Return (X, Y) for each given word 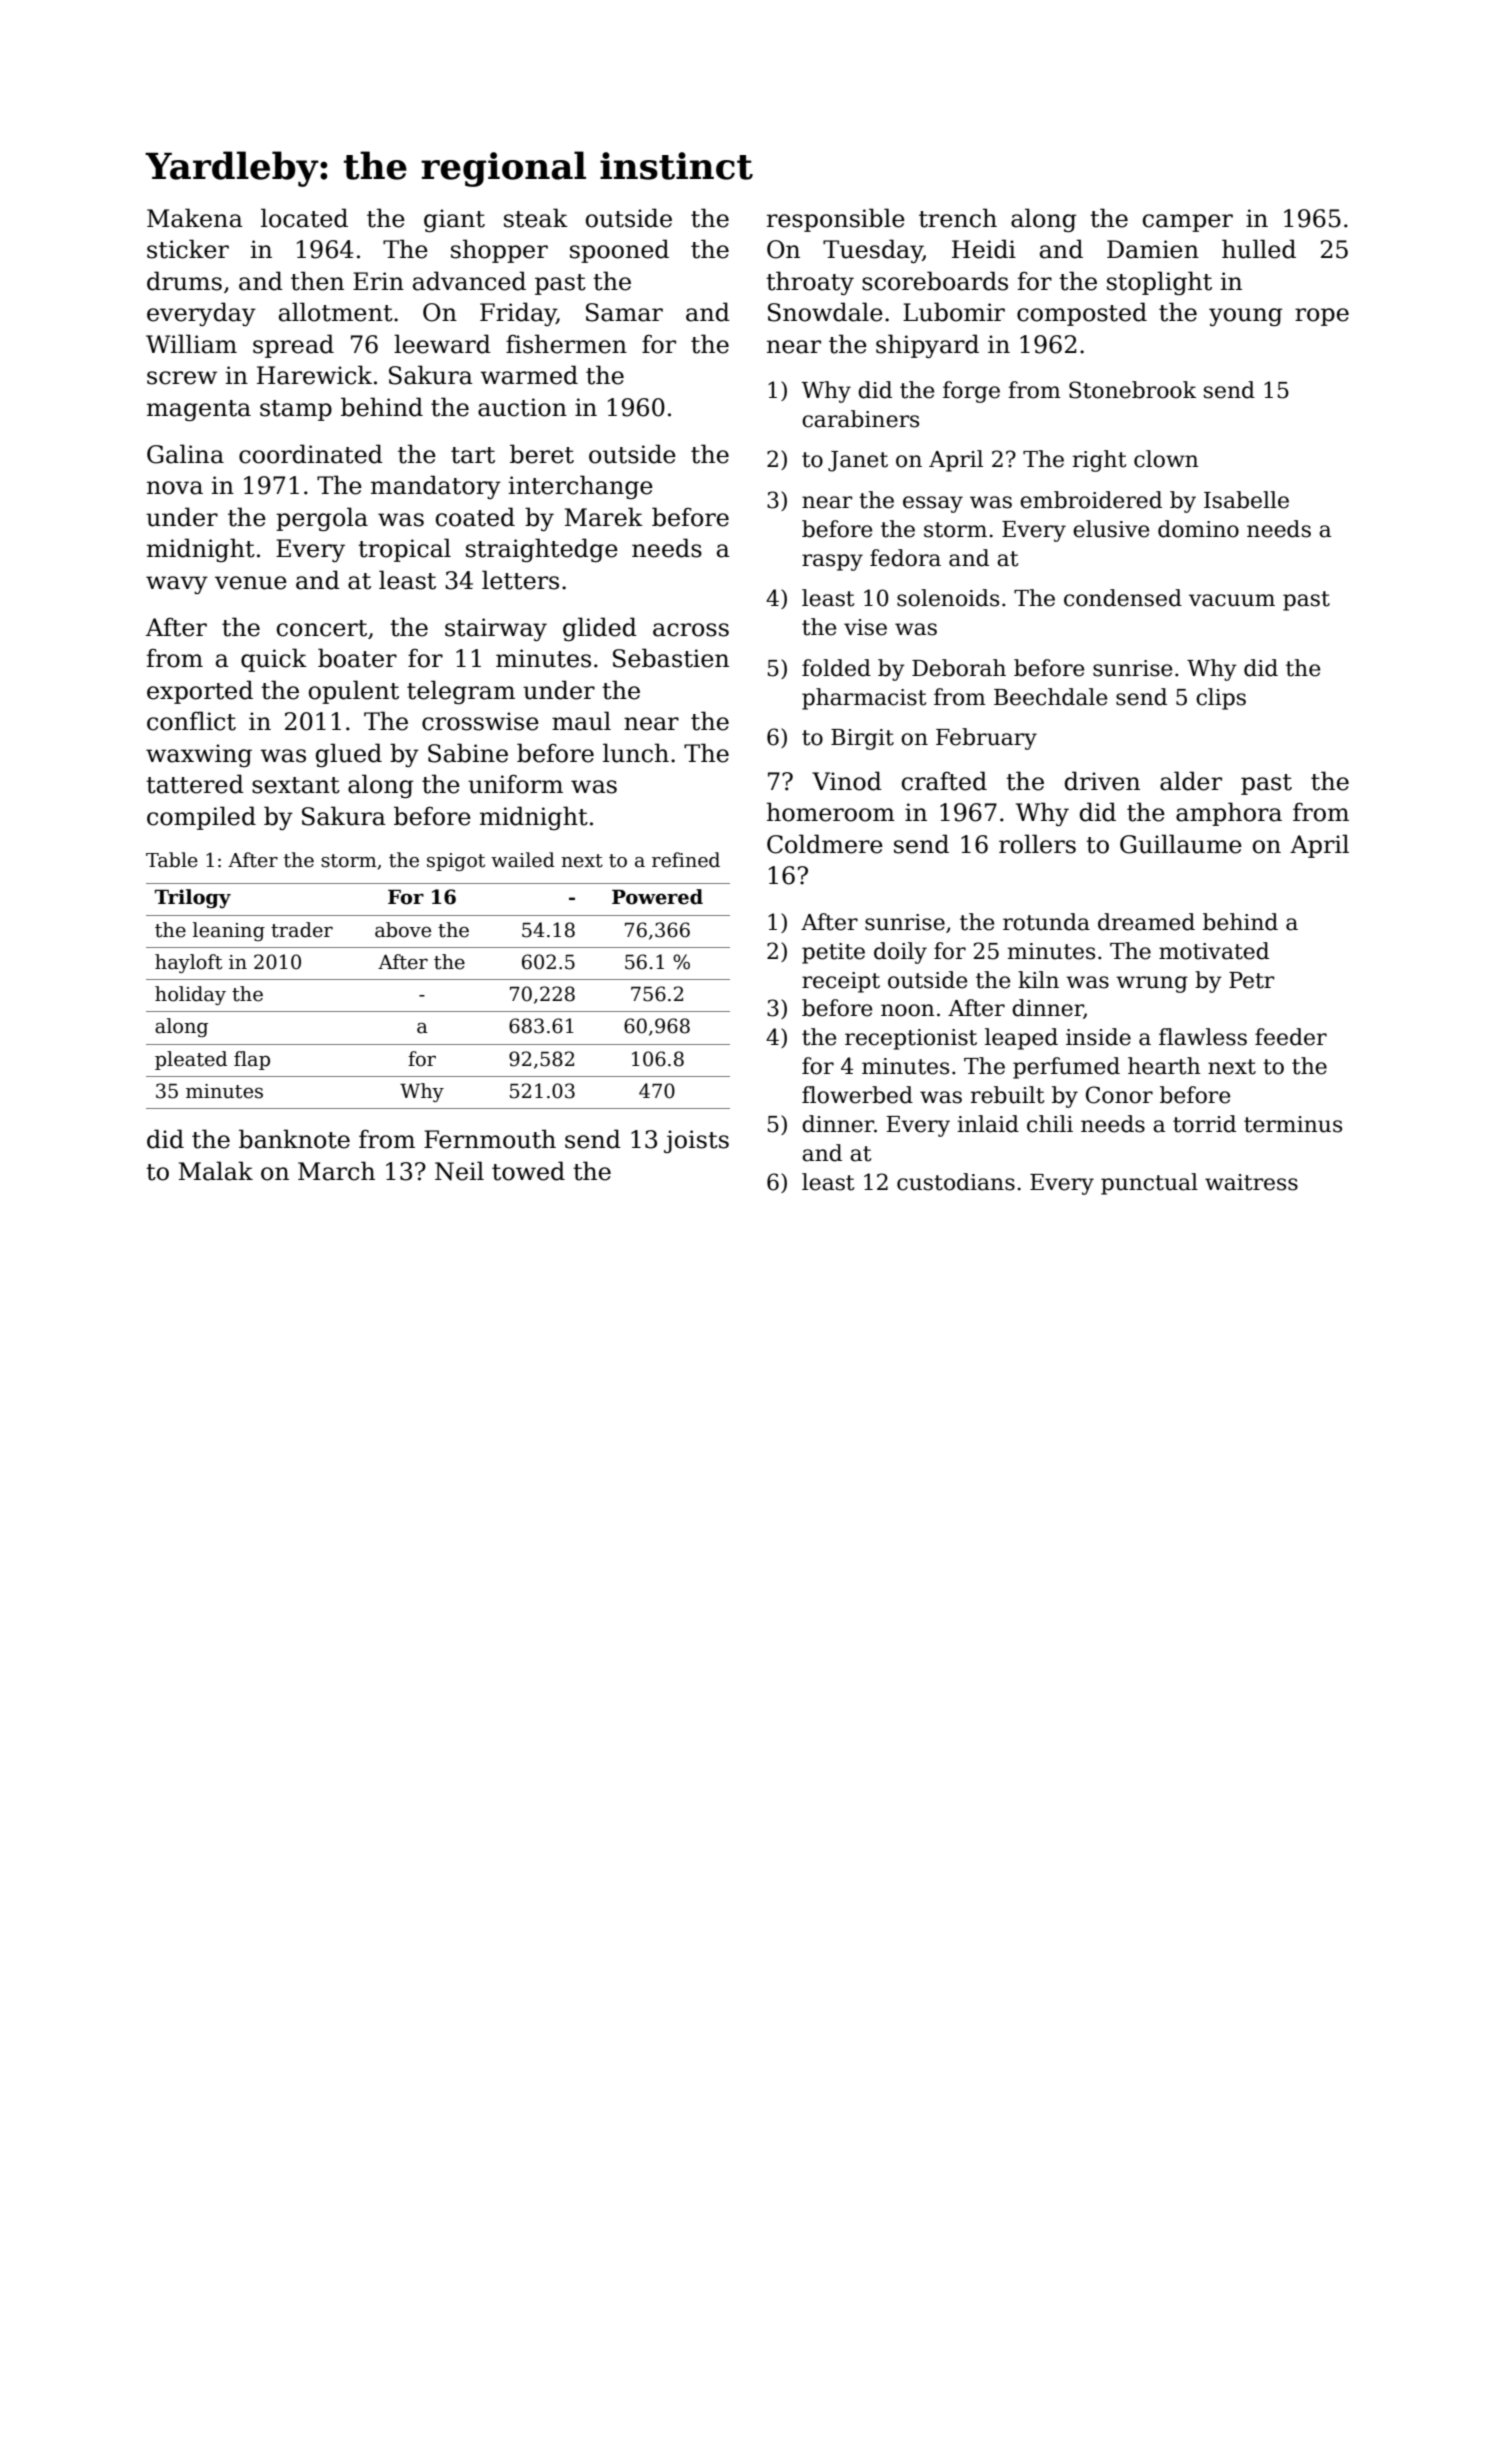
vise (865, 627)
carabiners (860, 419)
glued (349, 755)
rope (1322, 317)
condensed (1123, 598)
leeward (442, 344)
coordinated (311, 454)
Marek (604, 517)
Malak (216, 1171)
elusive (1111, 529)
